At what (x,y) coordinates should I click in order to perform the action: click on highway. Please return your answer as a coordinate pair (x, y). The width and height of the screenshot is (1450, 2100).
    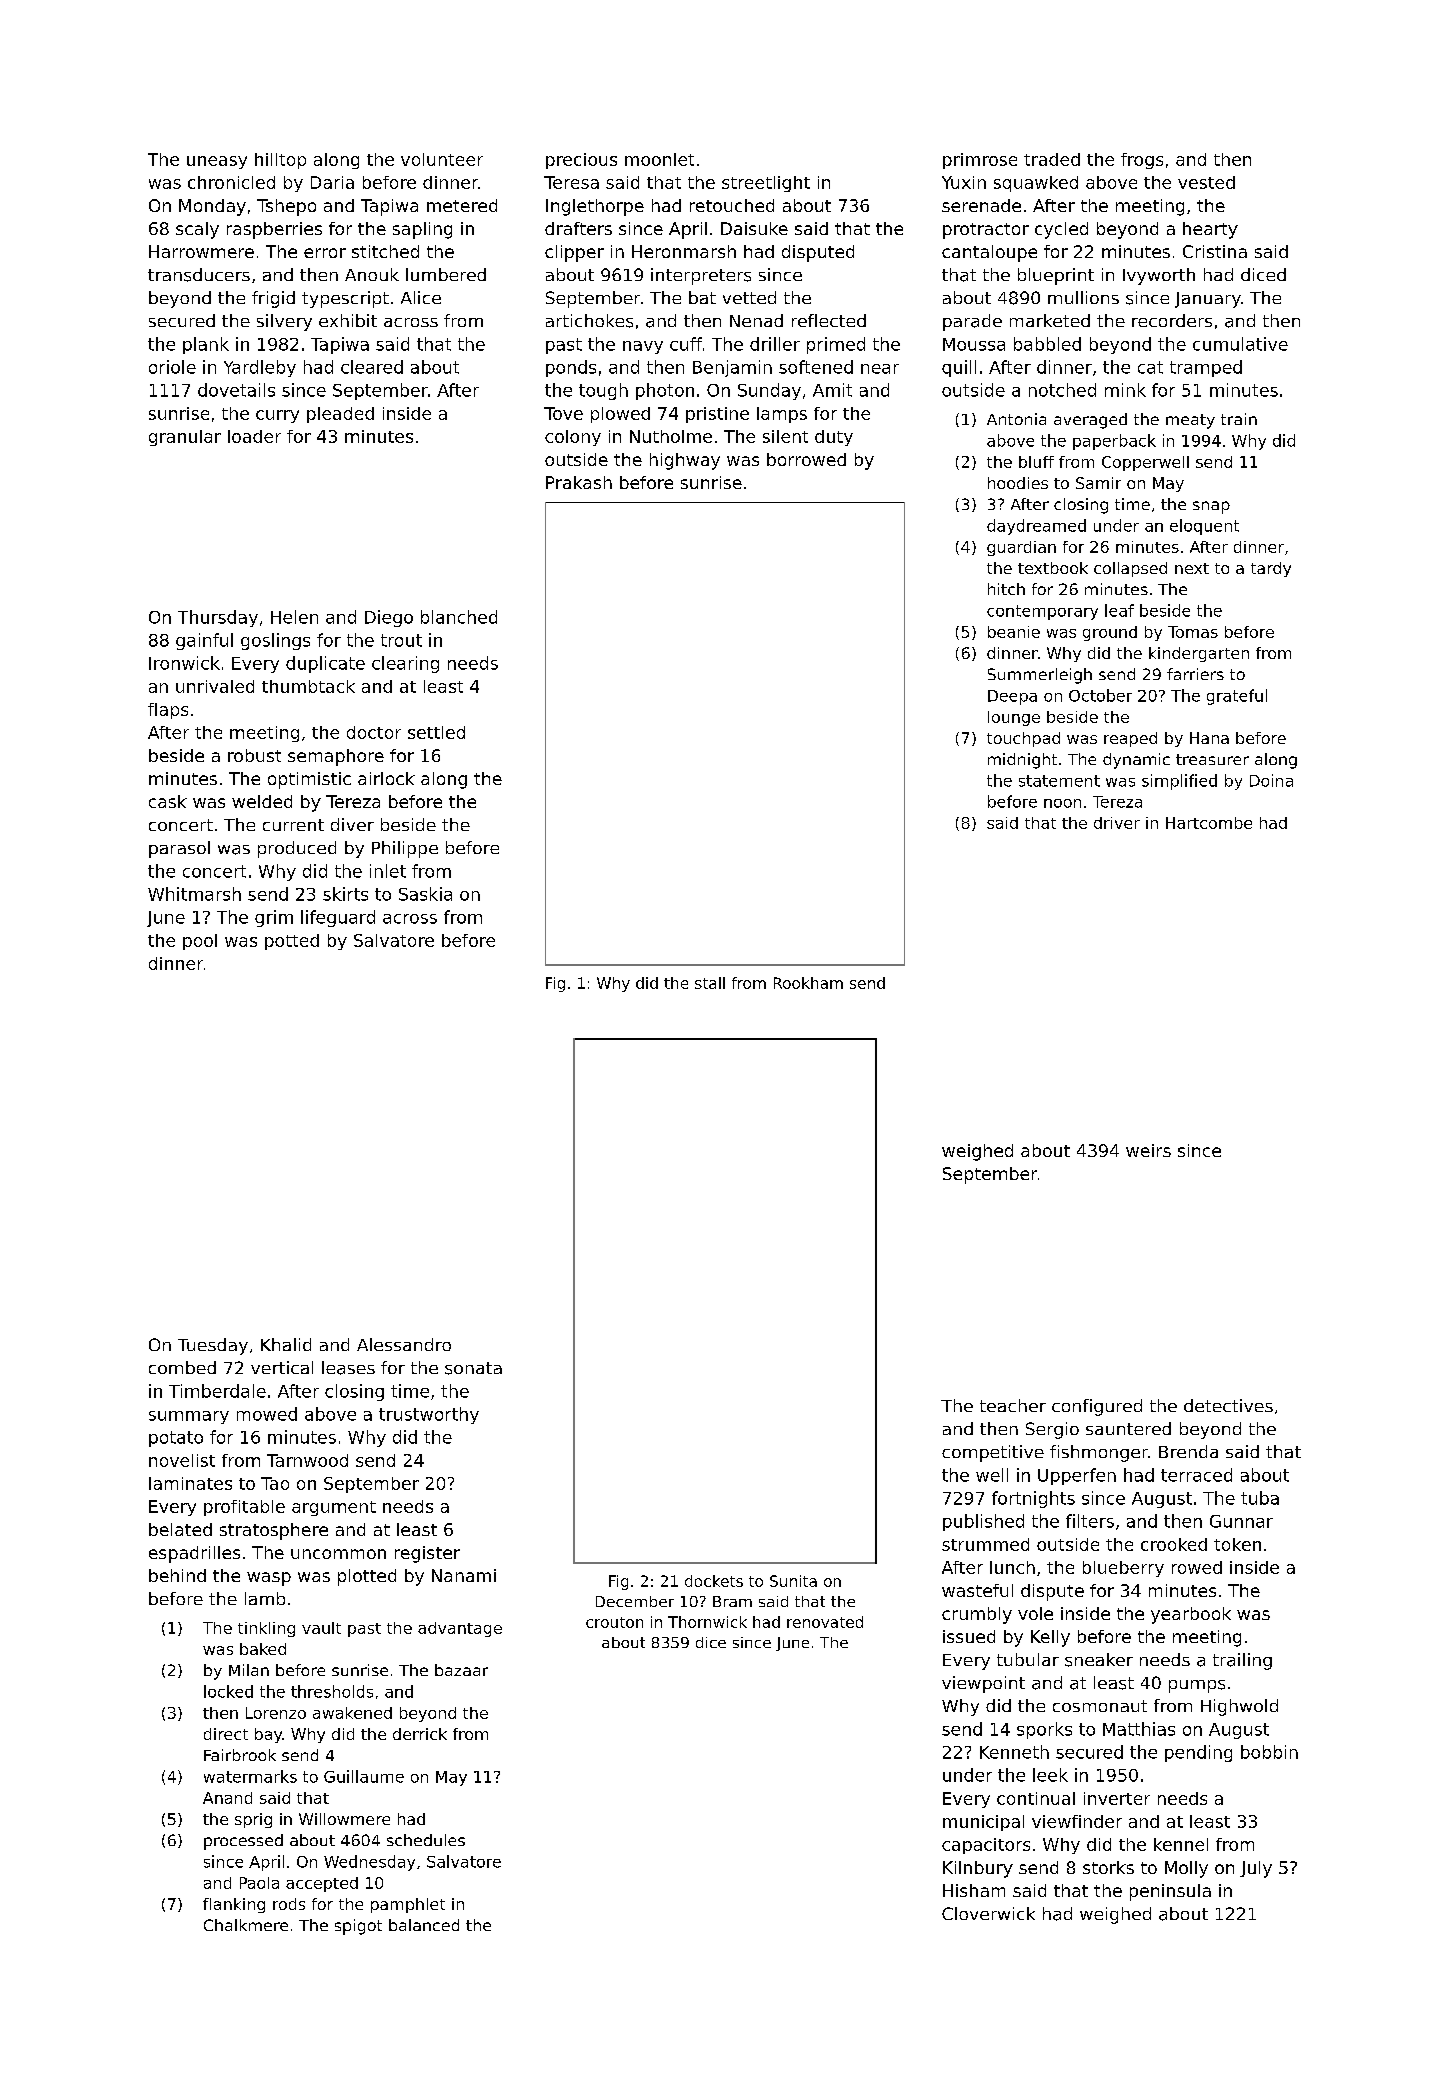
    Looking at the image, I should click on (685, 461).
